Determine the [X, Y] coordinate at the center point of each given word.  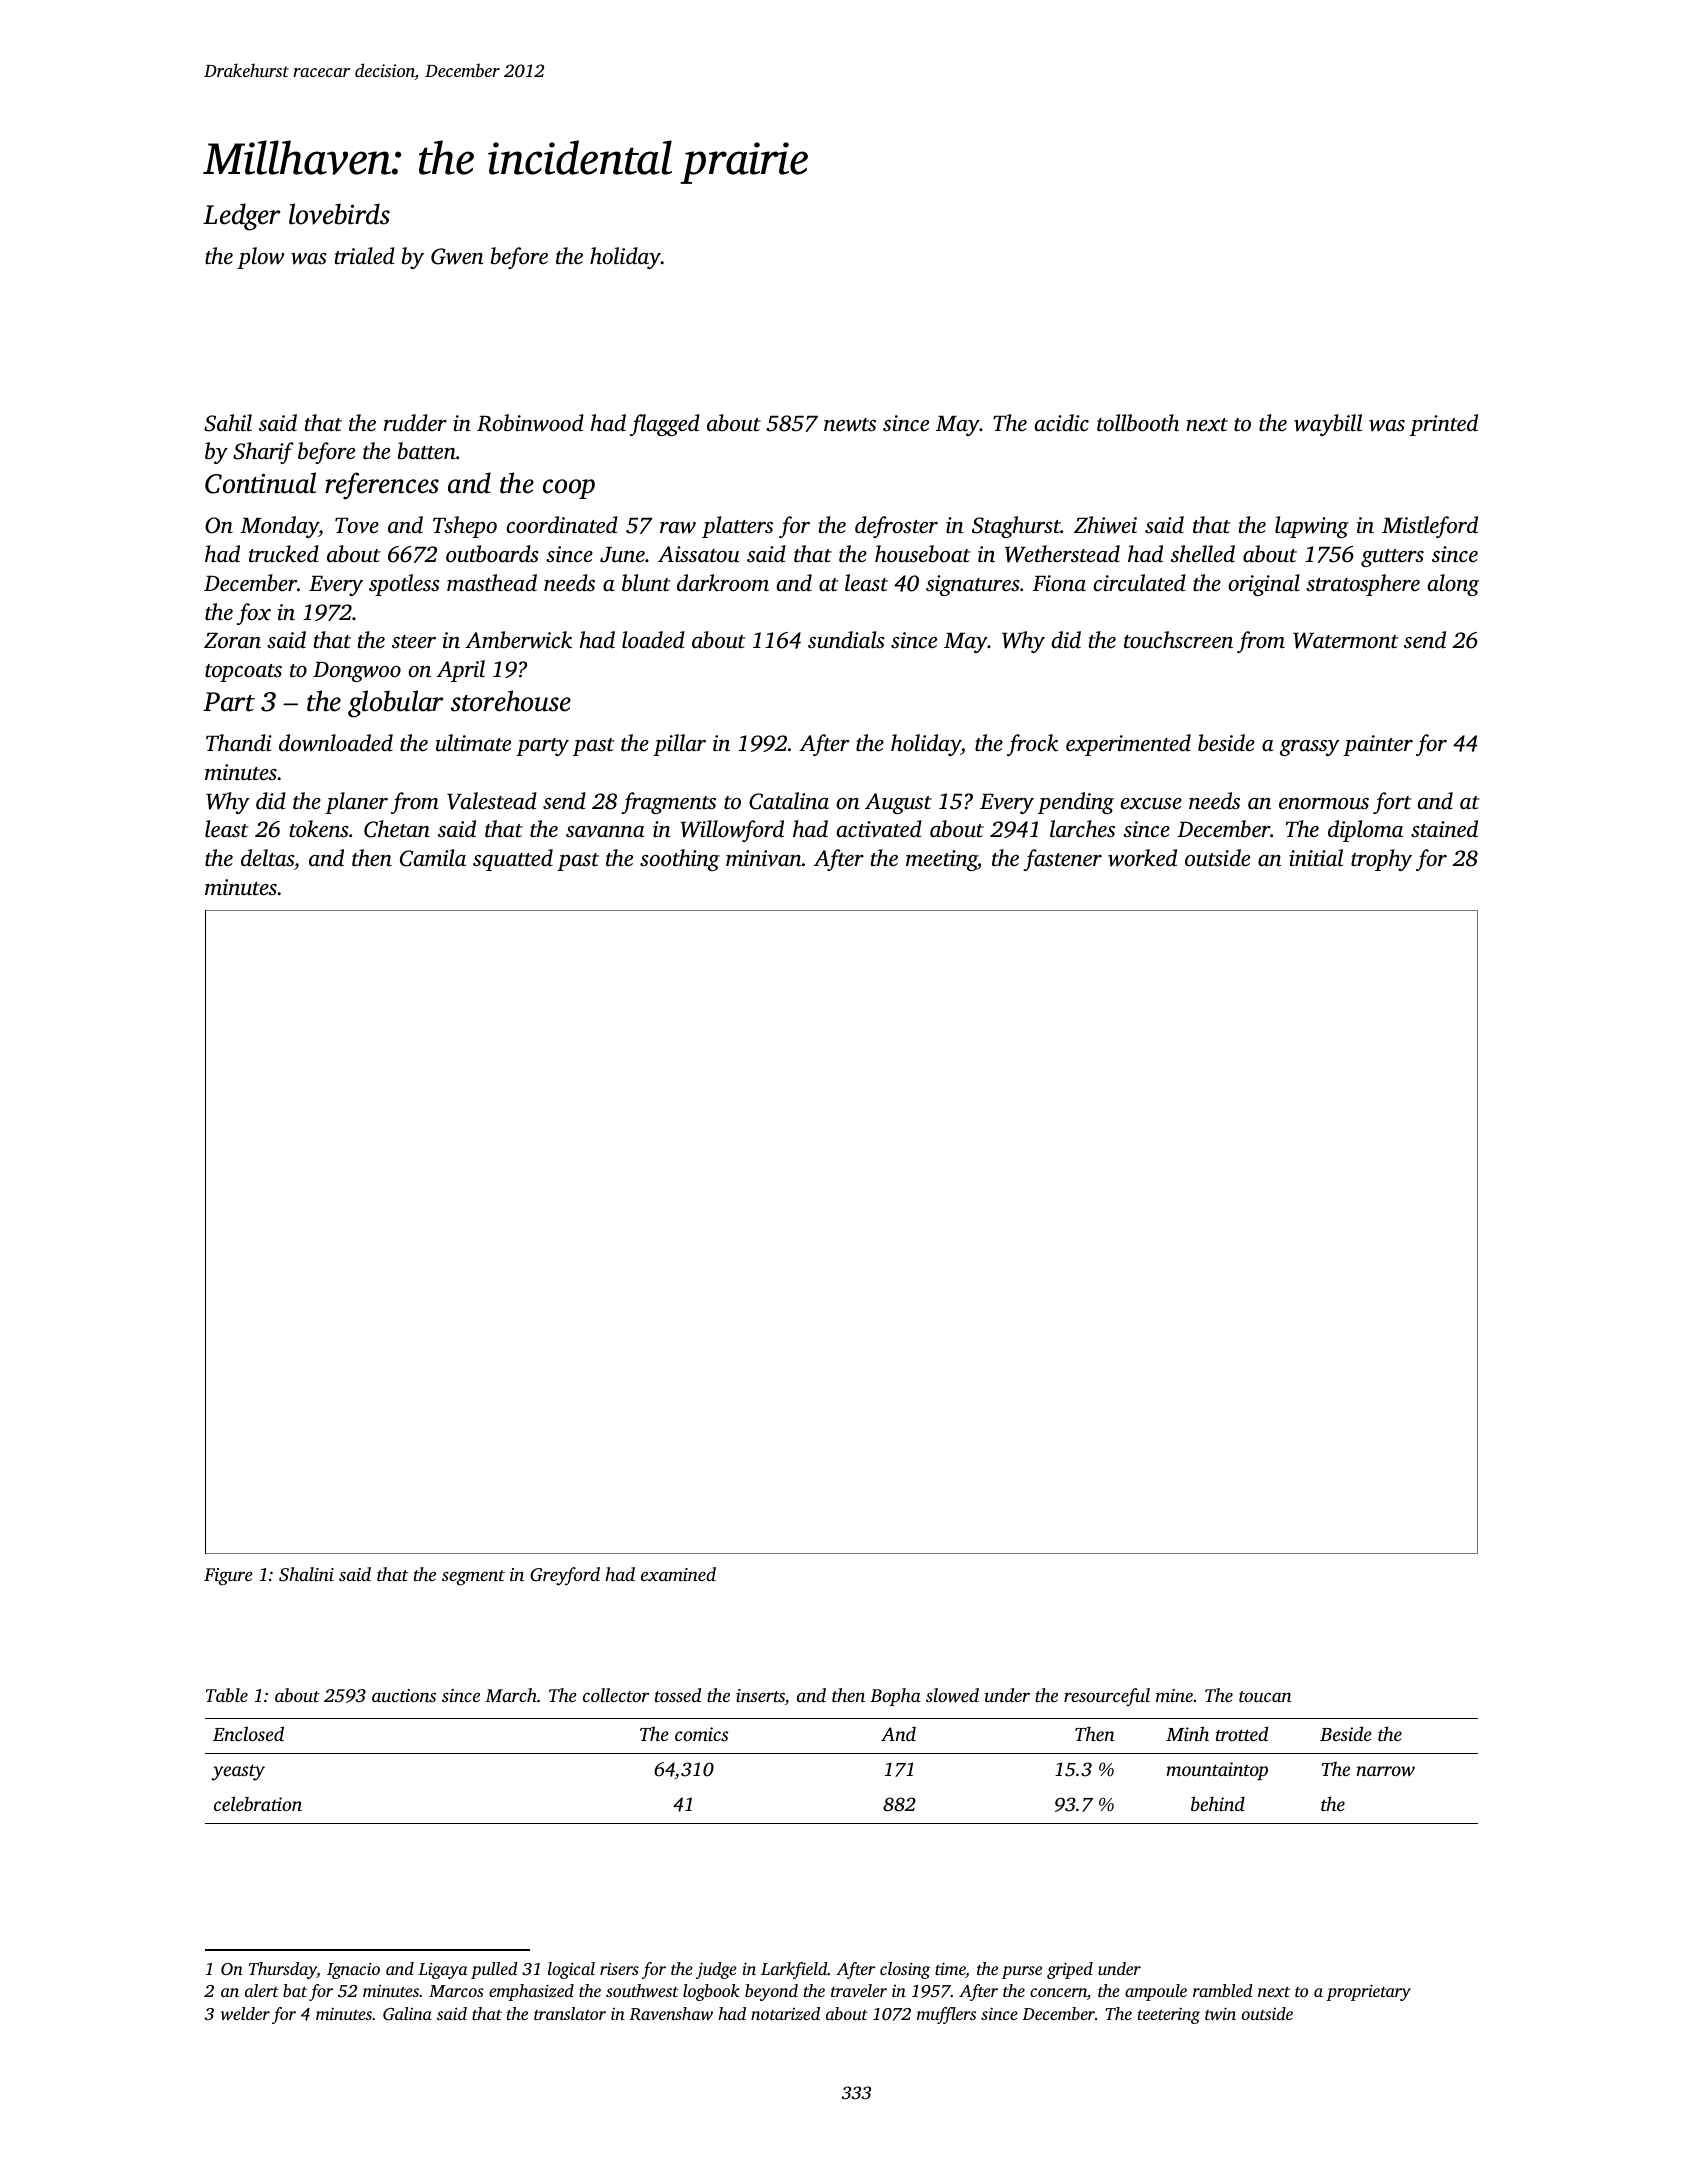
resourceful [1107, 1697]
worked [1142, 858]
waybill [1328, 425]
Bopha [895, 1697]
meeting [941, 860]
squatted [513, 860]
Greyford [565, 1576]
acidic [1062, 423]
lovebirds [339, 214]
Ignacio [353, 1970]
